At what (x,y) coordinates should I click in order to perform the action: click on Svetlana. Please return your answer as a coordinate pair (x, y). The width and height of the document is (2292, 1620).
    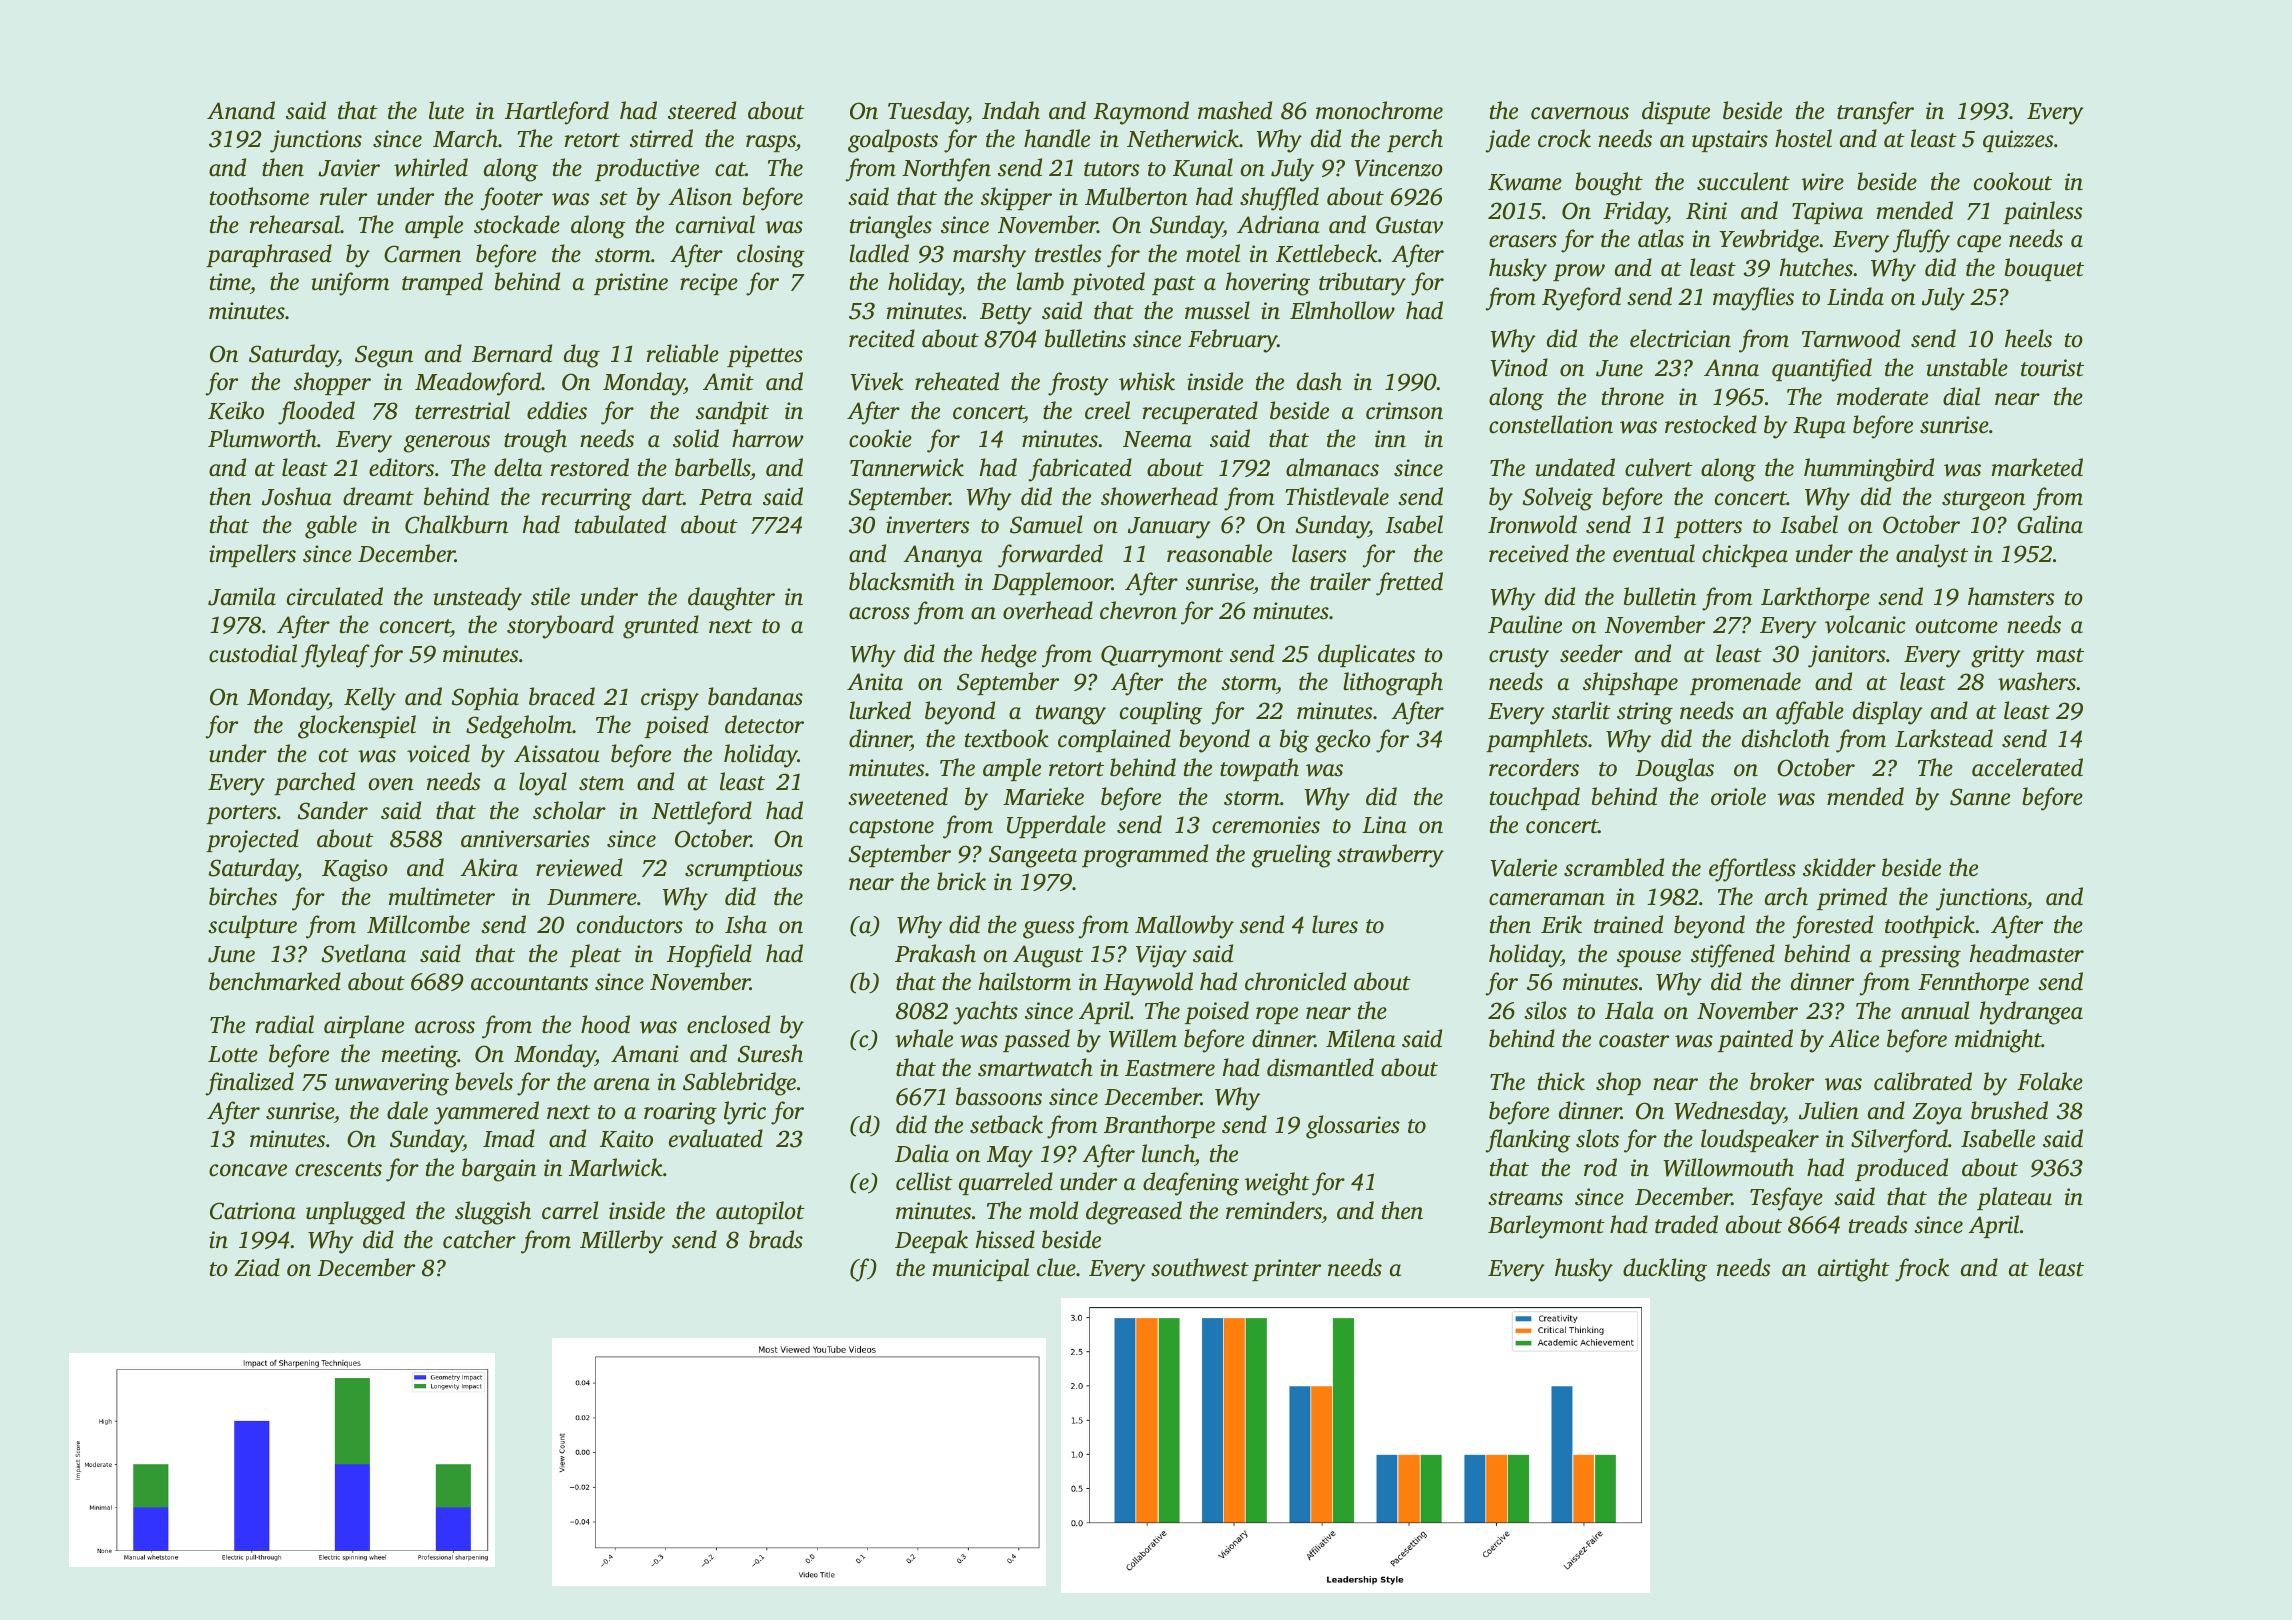
    Looking at the image, I should click on (364, 953).
